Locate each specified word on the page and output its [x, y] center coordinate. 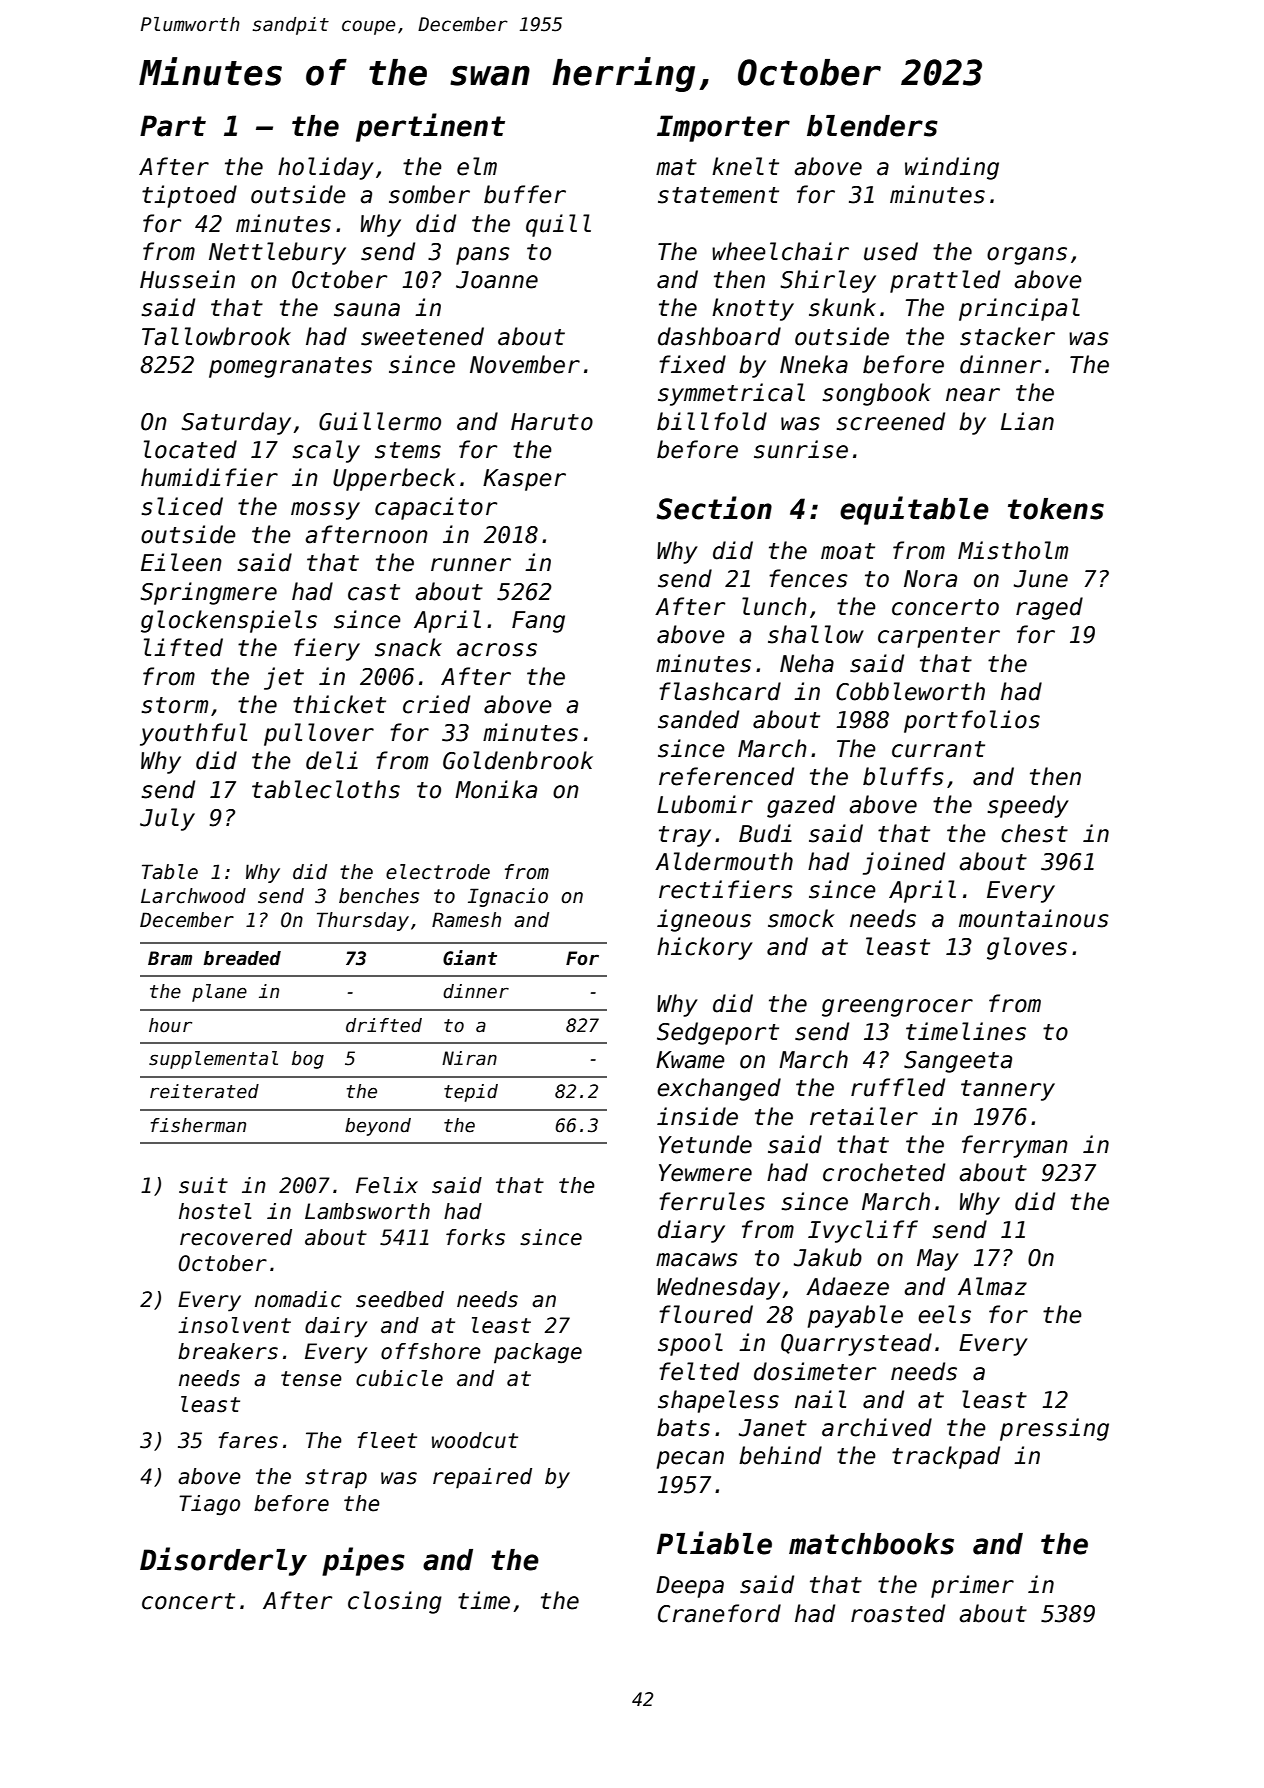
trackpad [946, 1457]
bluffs [903, 776]
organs [1027, 256]
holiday [326, 168]
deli [332, 760]
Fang [538, 622]
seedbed [400, 1299]
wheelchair [780, 251]
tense [311, 1379]
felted [699, 1371]
